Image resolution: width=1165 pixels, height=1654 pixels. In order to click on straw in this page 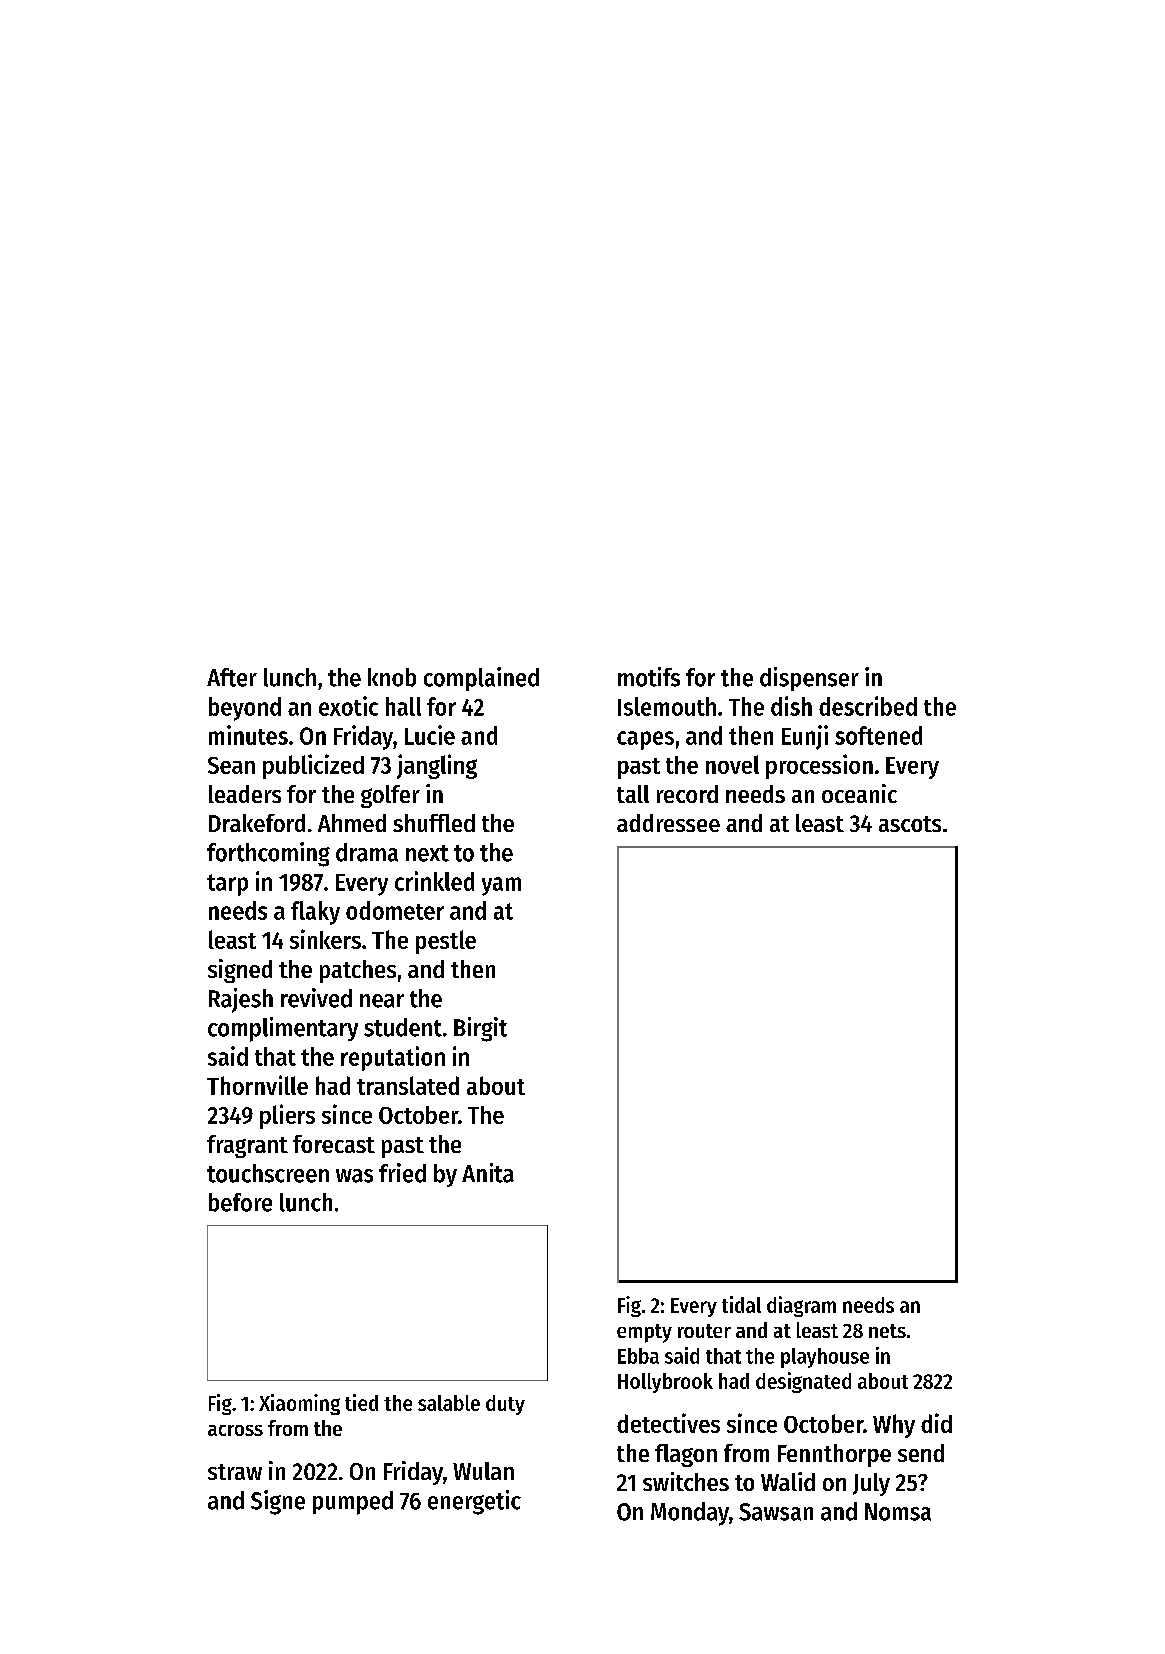, I will do `click(235, 1472)`.
